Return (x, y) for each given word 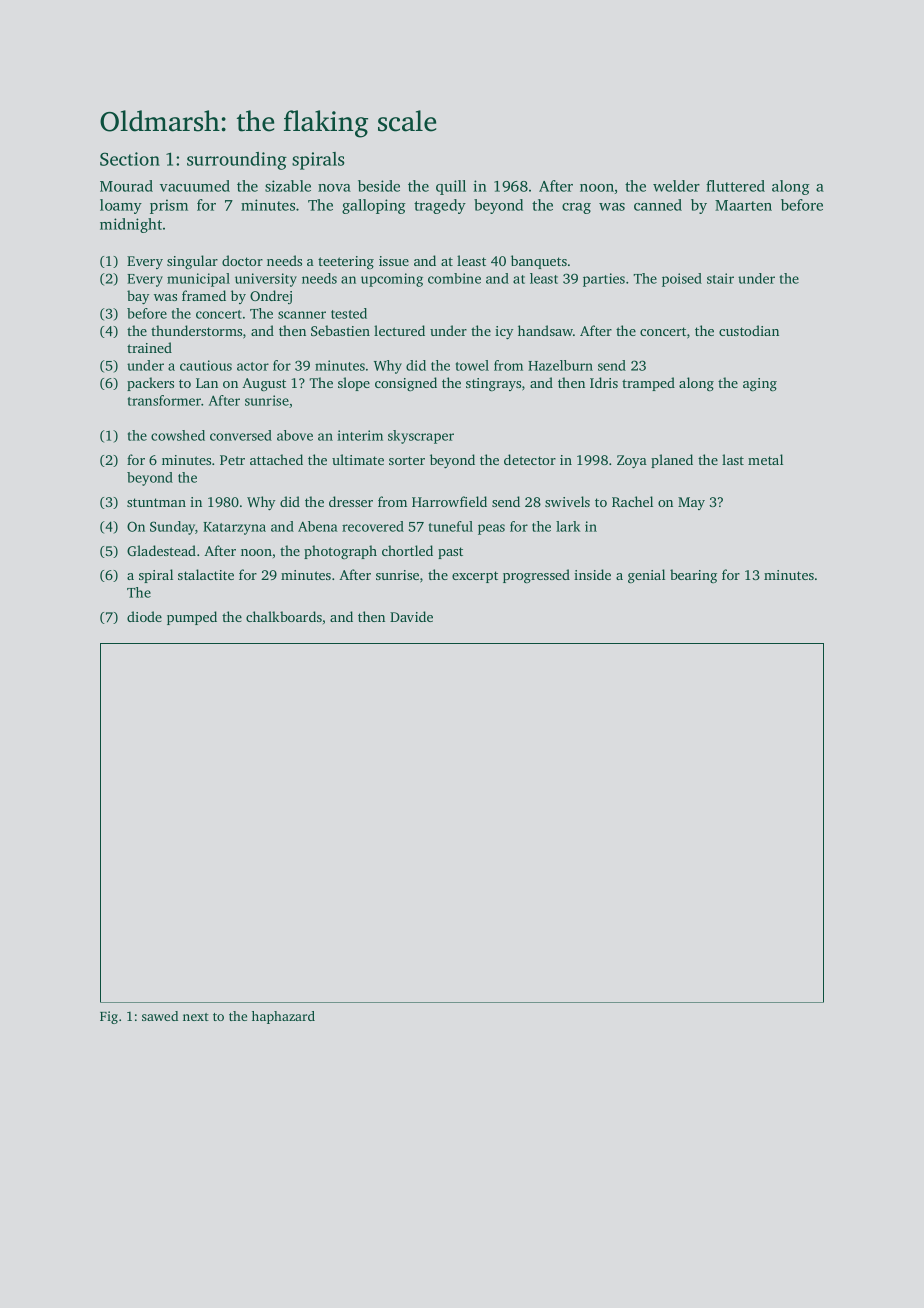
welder (676, 186)
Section (130, 159)
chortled (407, 550)
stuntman (156, 502)
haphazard (283, 1017)
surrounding (237, 161)
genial (646, 576)
